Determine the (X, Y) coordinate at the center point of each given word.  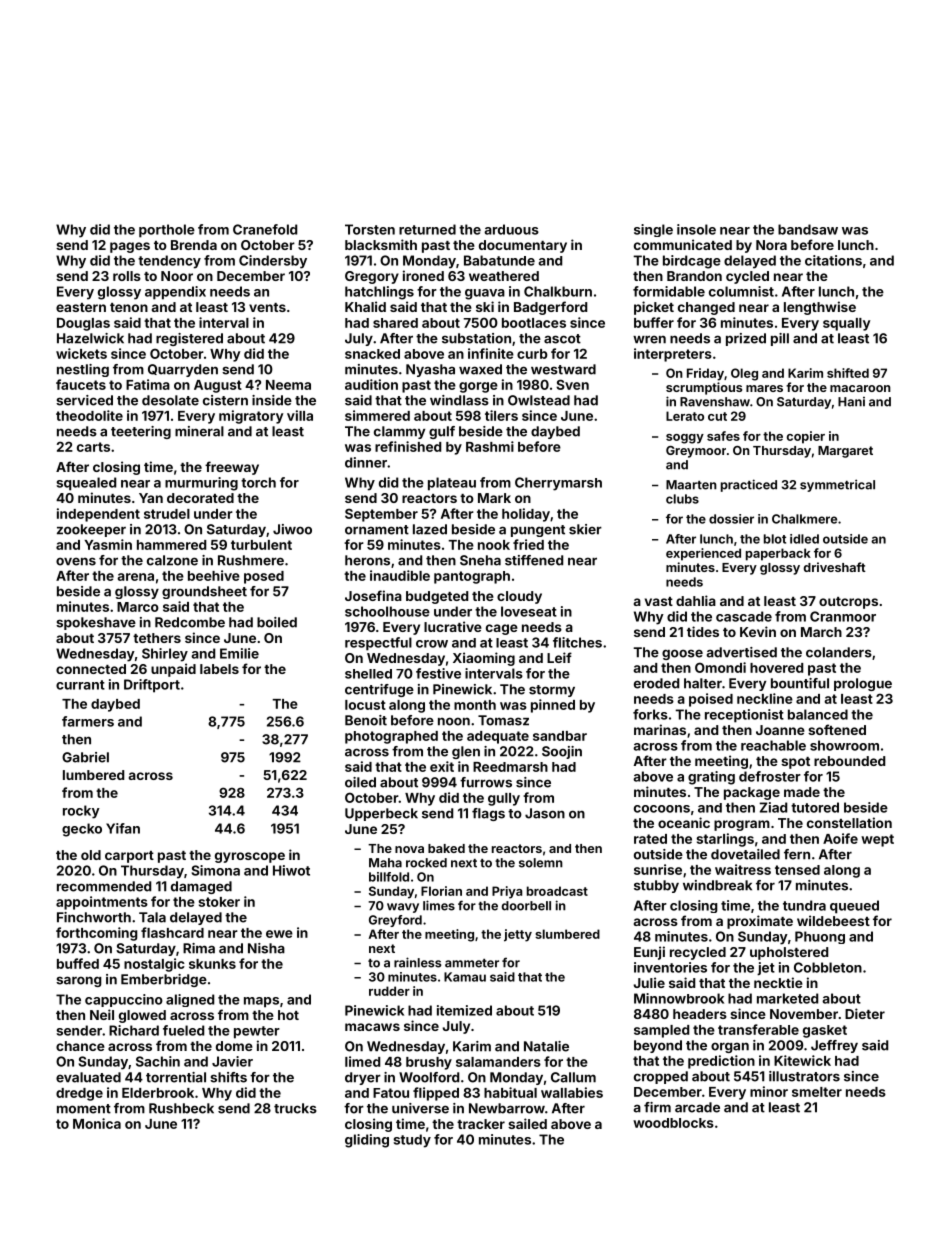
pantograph (472, 577)
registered (189, 339)
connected (91, 669)
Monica (97, 1123)
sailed (527, 1123)
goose (682, 654)
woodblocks (673, 1123)
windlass (459, 400)
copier (806, 437)
